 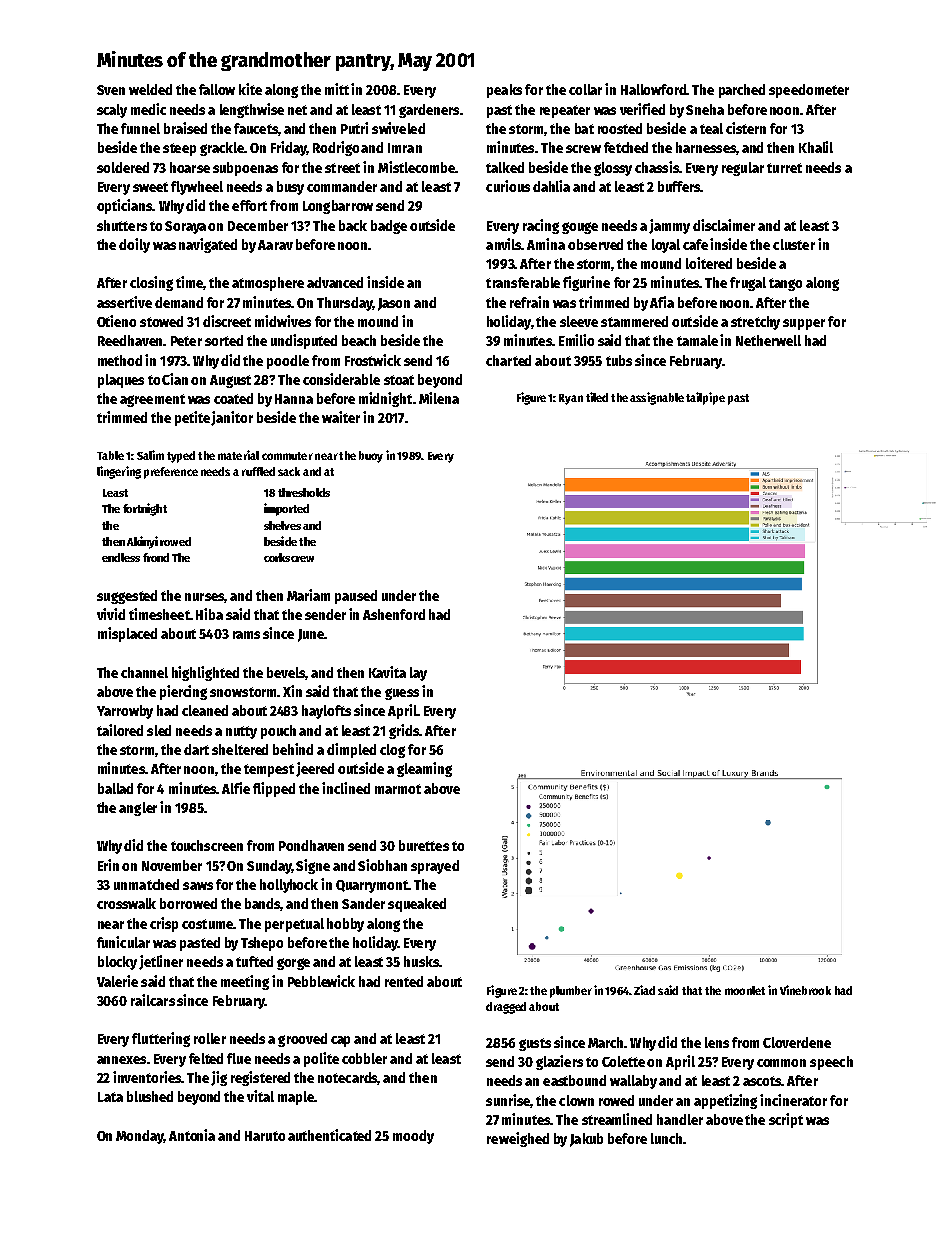 What do you see at coordinates (311, 845) in the screenshot?
I see `Pondhaven` at bounding box center [311, 845].
